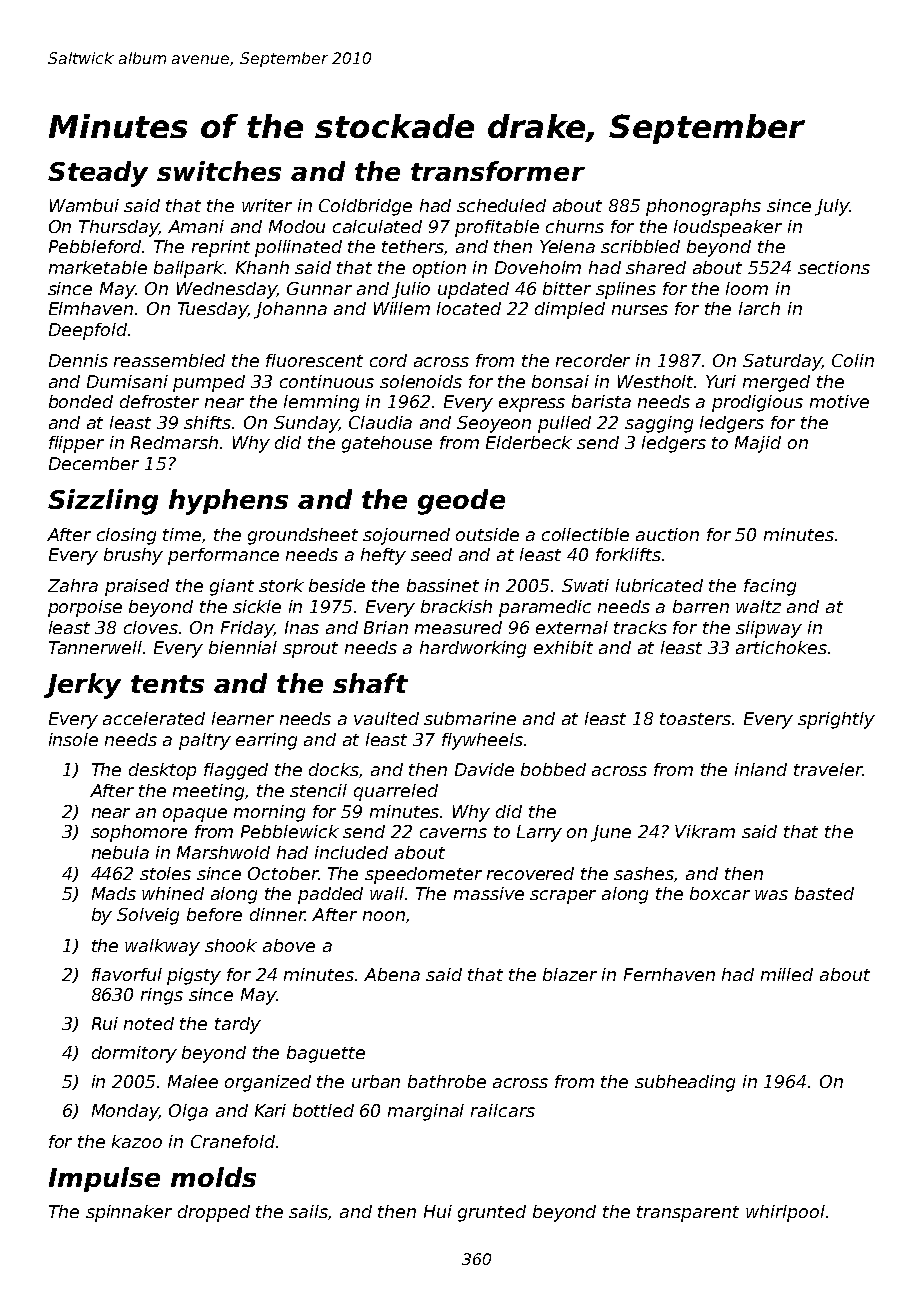 This image has height=1308, width=924. What do you see at coordinates (787, 974) in the image?
I see `milled` at bounding box center [787, 974].
